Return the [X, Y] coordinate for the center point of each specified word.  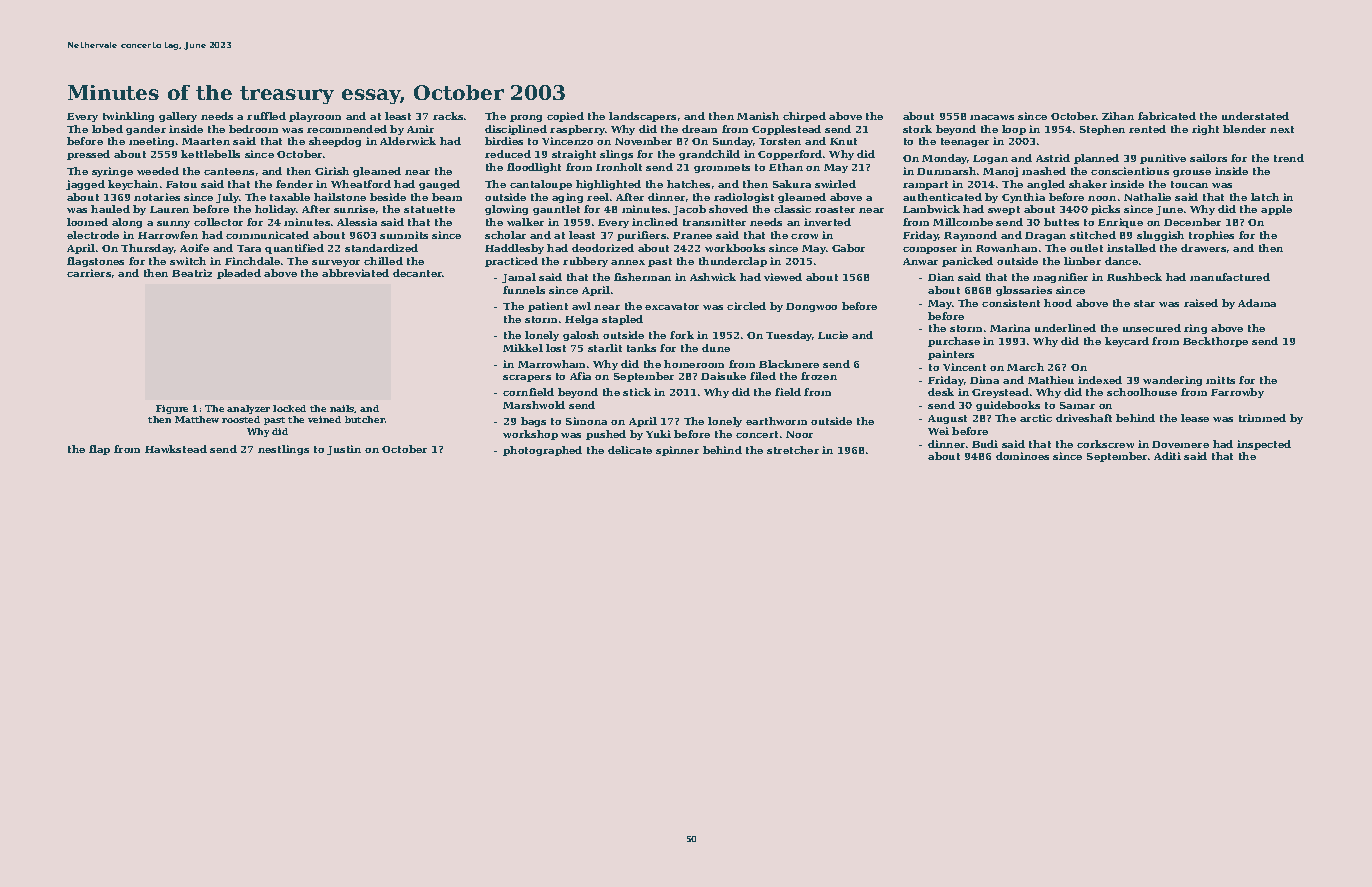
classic [792, 209]
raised [1201, 303]
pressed [88, 155]
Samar [1077, 405]
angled [1046, 185]
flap [99, 450]
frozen [819, 376]
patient [548, 307]
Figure [172, 409]
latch [1265, 197]
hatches [688, 184]
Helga [581, 320]
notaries [157, 197]
